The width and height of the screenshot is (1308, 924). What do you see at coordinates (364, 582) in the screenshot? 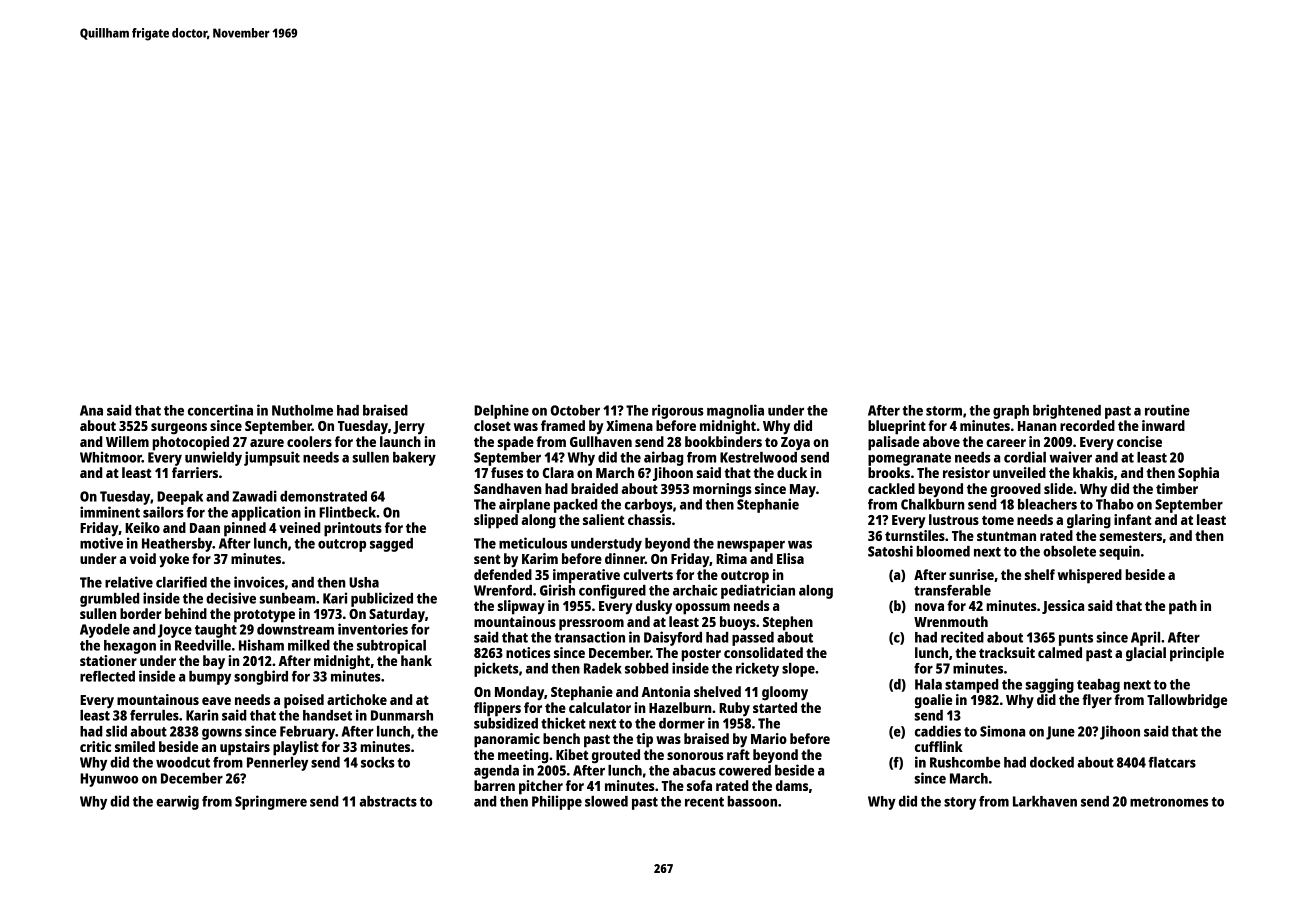
I see `Usha` at bounding box center [364, 582].
